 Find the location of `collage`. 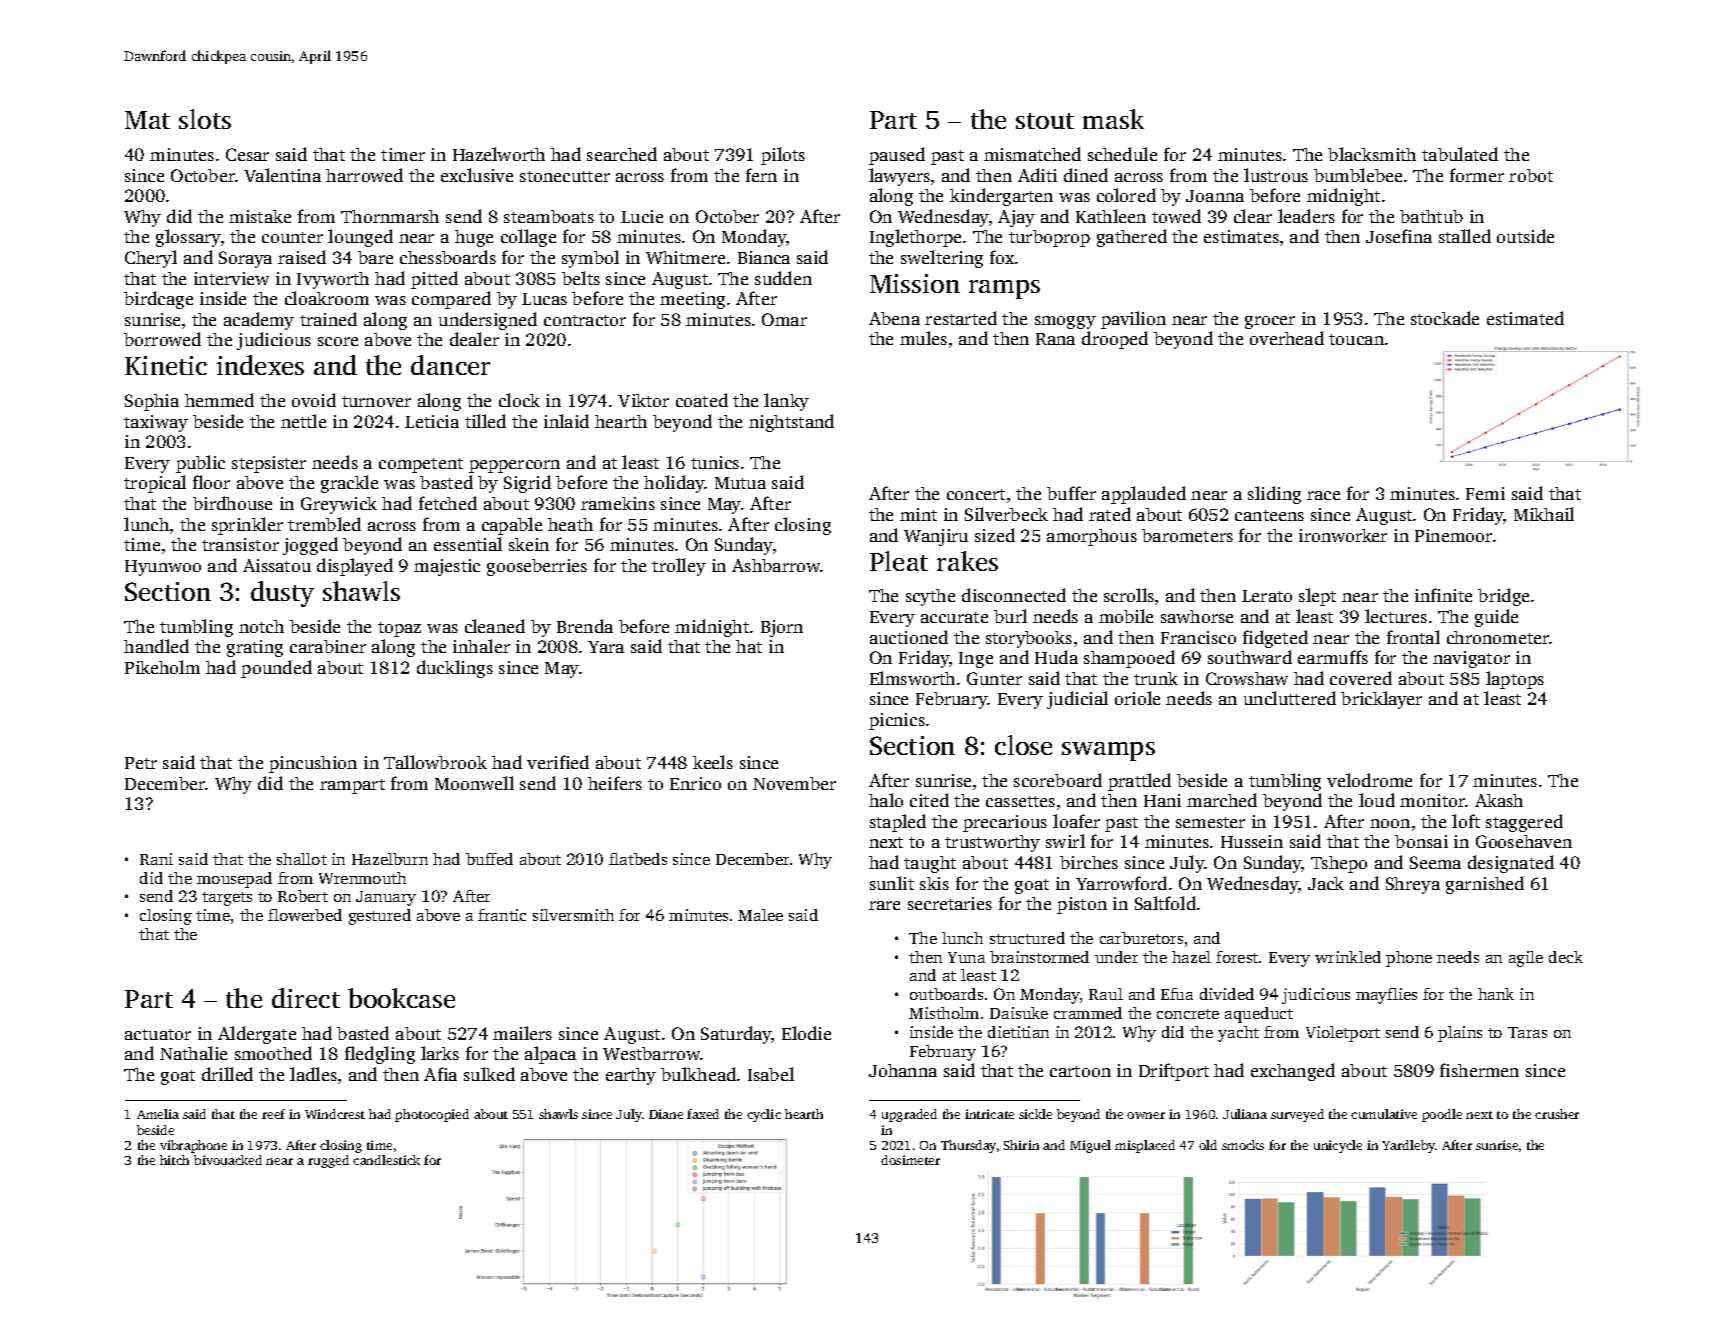

collage is located at coordinates (528, 238).
